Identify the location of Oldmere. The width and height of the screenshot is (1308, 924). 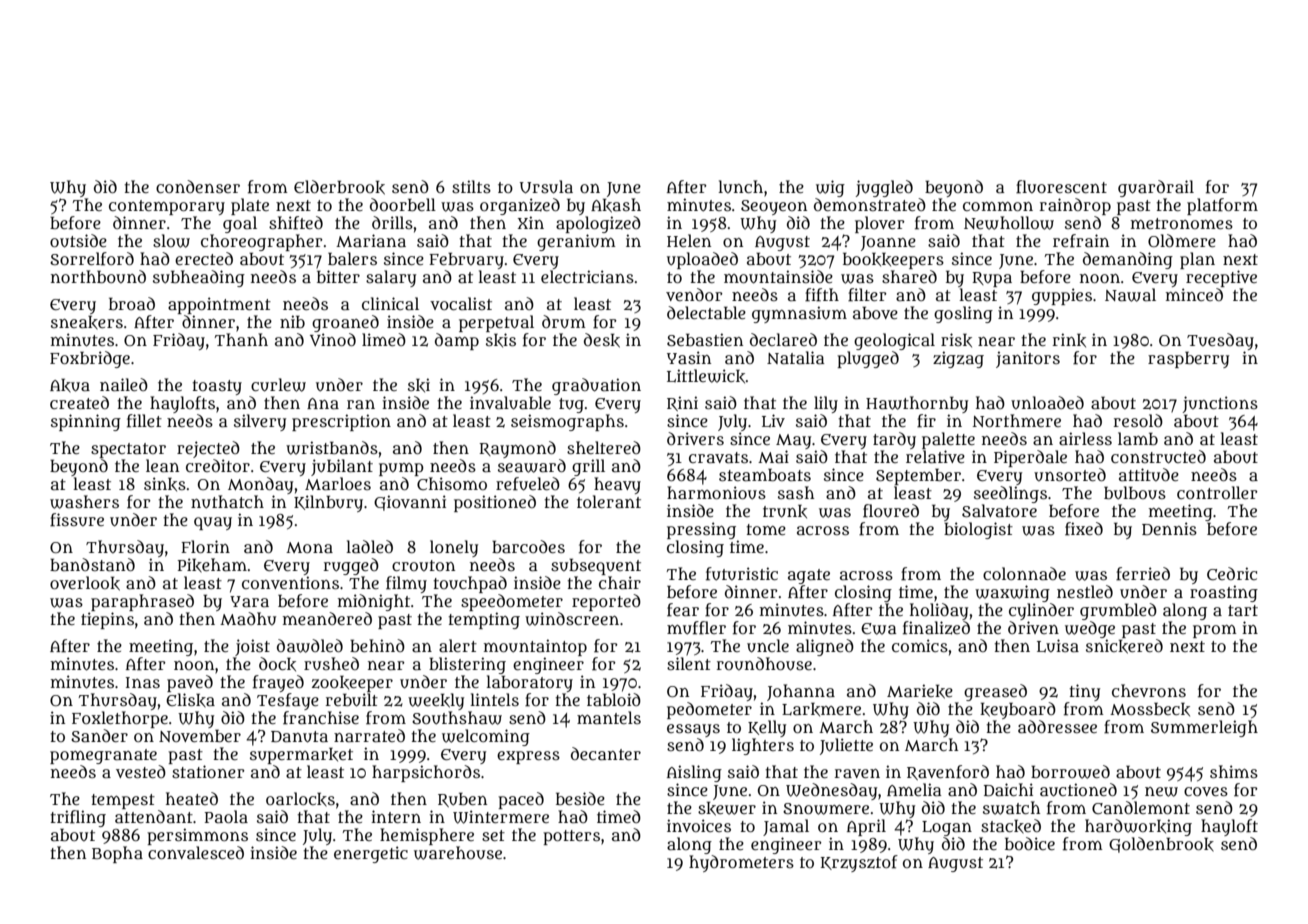
(1182, 240).
